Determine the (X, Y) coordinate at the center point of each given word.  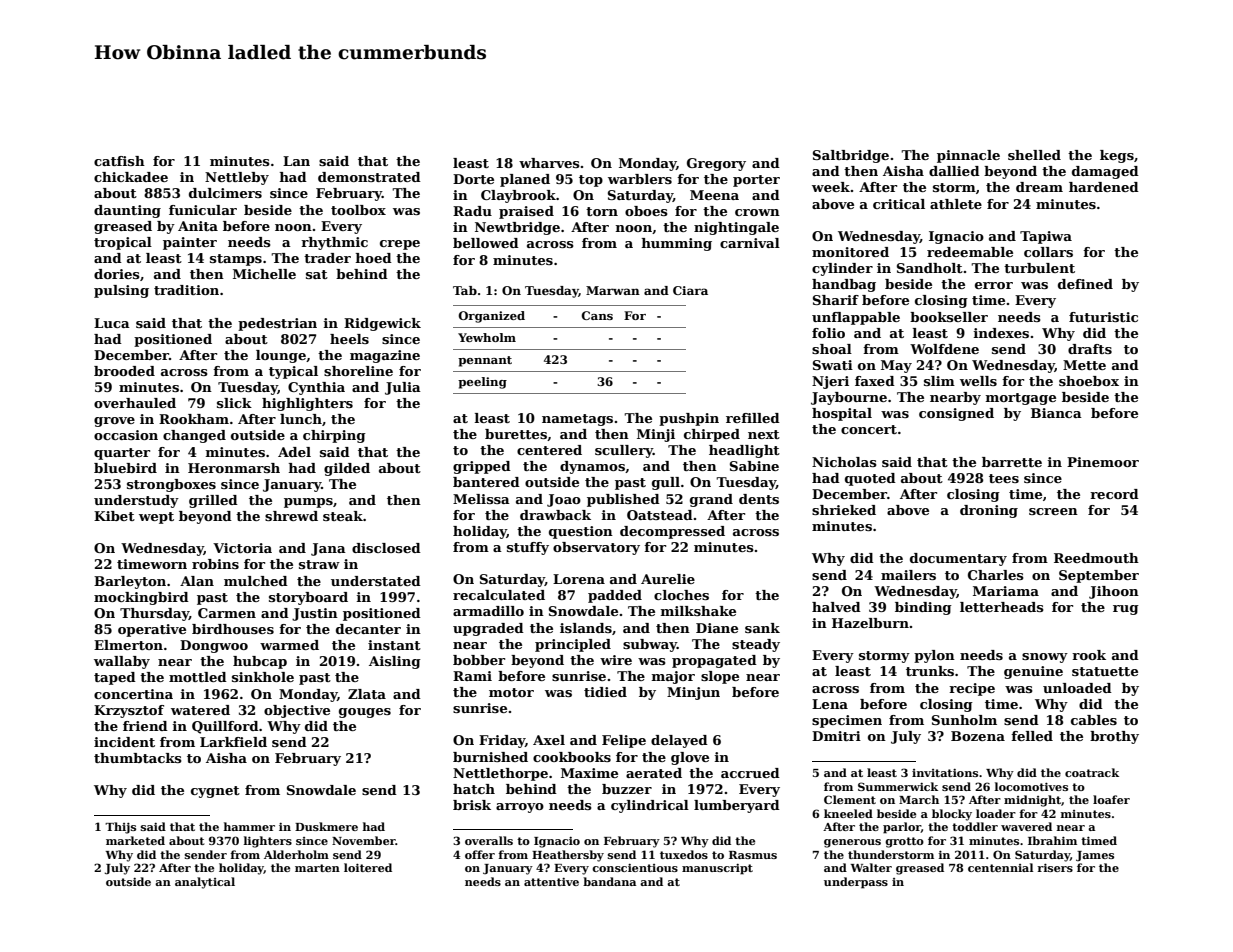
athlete (956, 204)
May (896, 366)
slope (720, 677)
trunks (930, 671)
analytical (205, 883)
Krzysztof (129, 711)
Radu (472, 211)
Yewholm (487, 337)
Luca (112, 323)
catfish (119, 161)
